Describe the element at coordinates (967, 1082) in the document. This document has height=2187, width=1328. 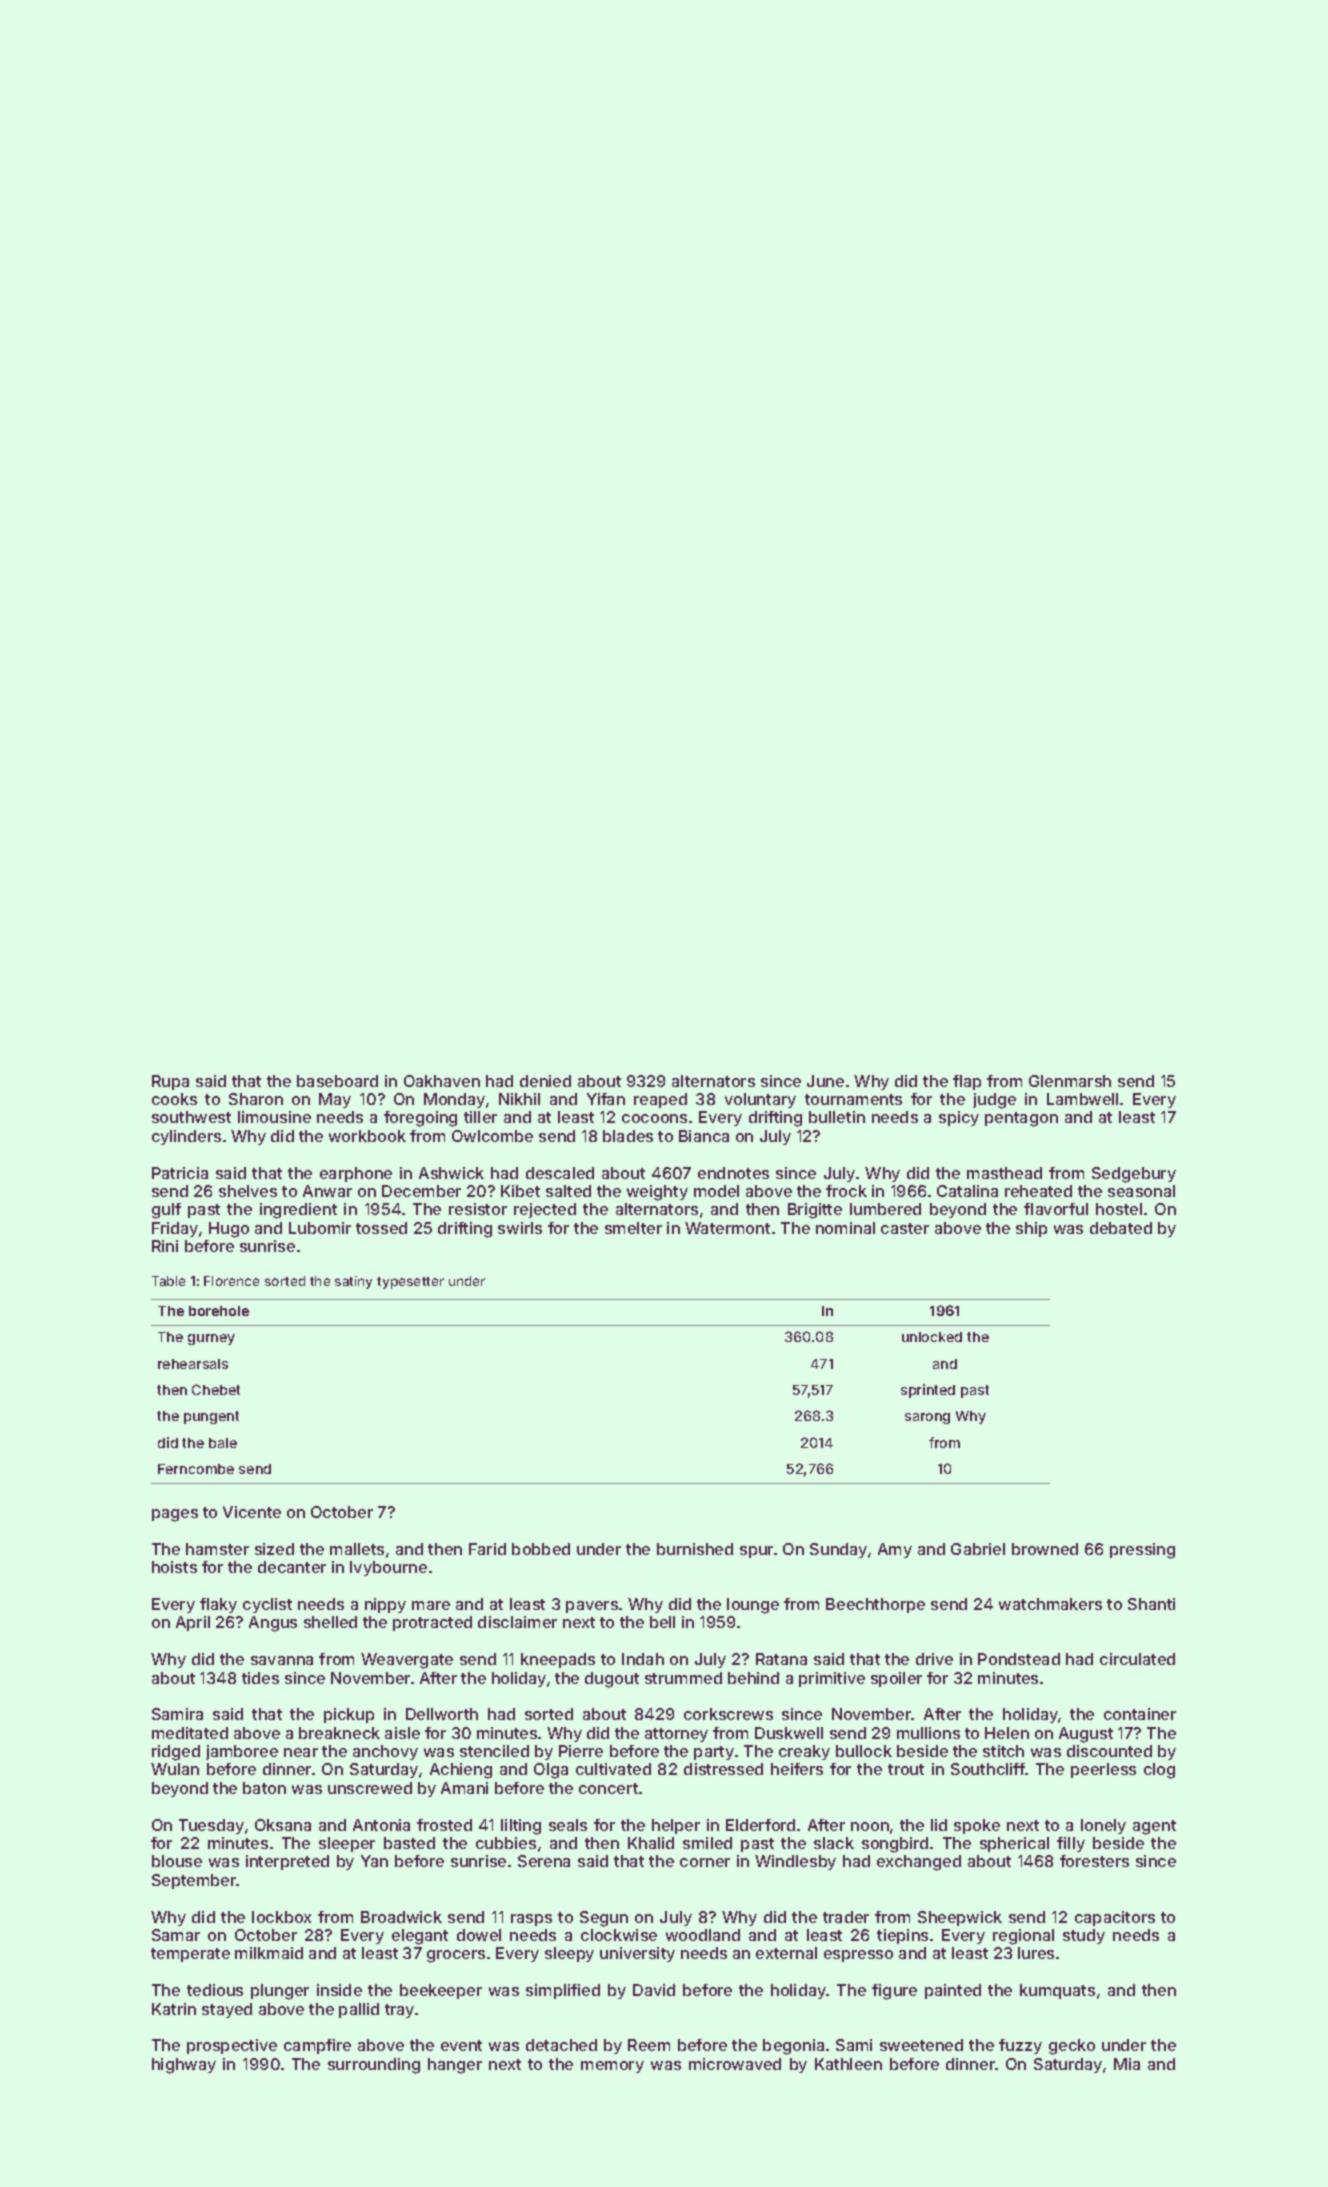
I see `flap` at that location.
